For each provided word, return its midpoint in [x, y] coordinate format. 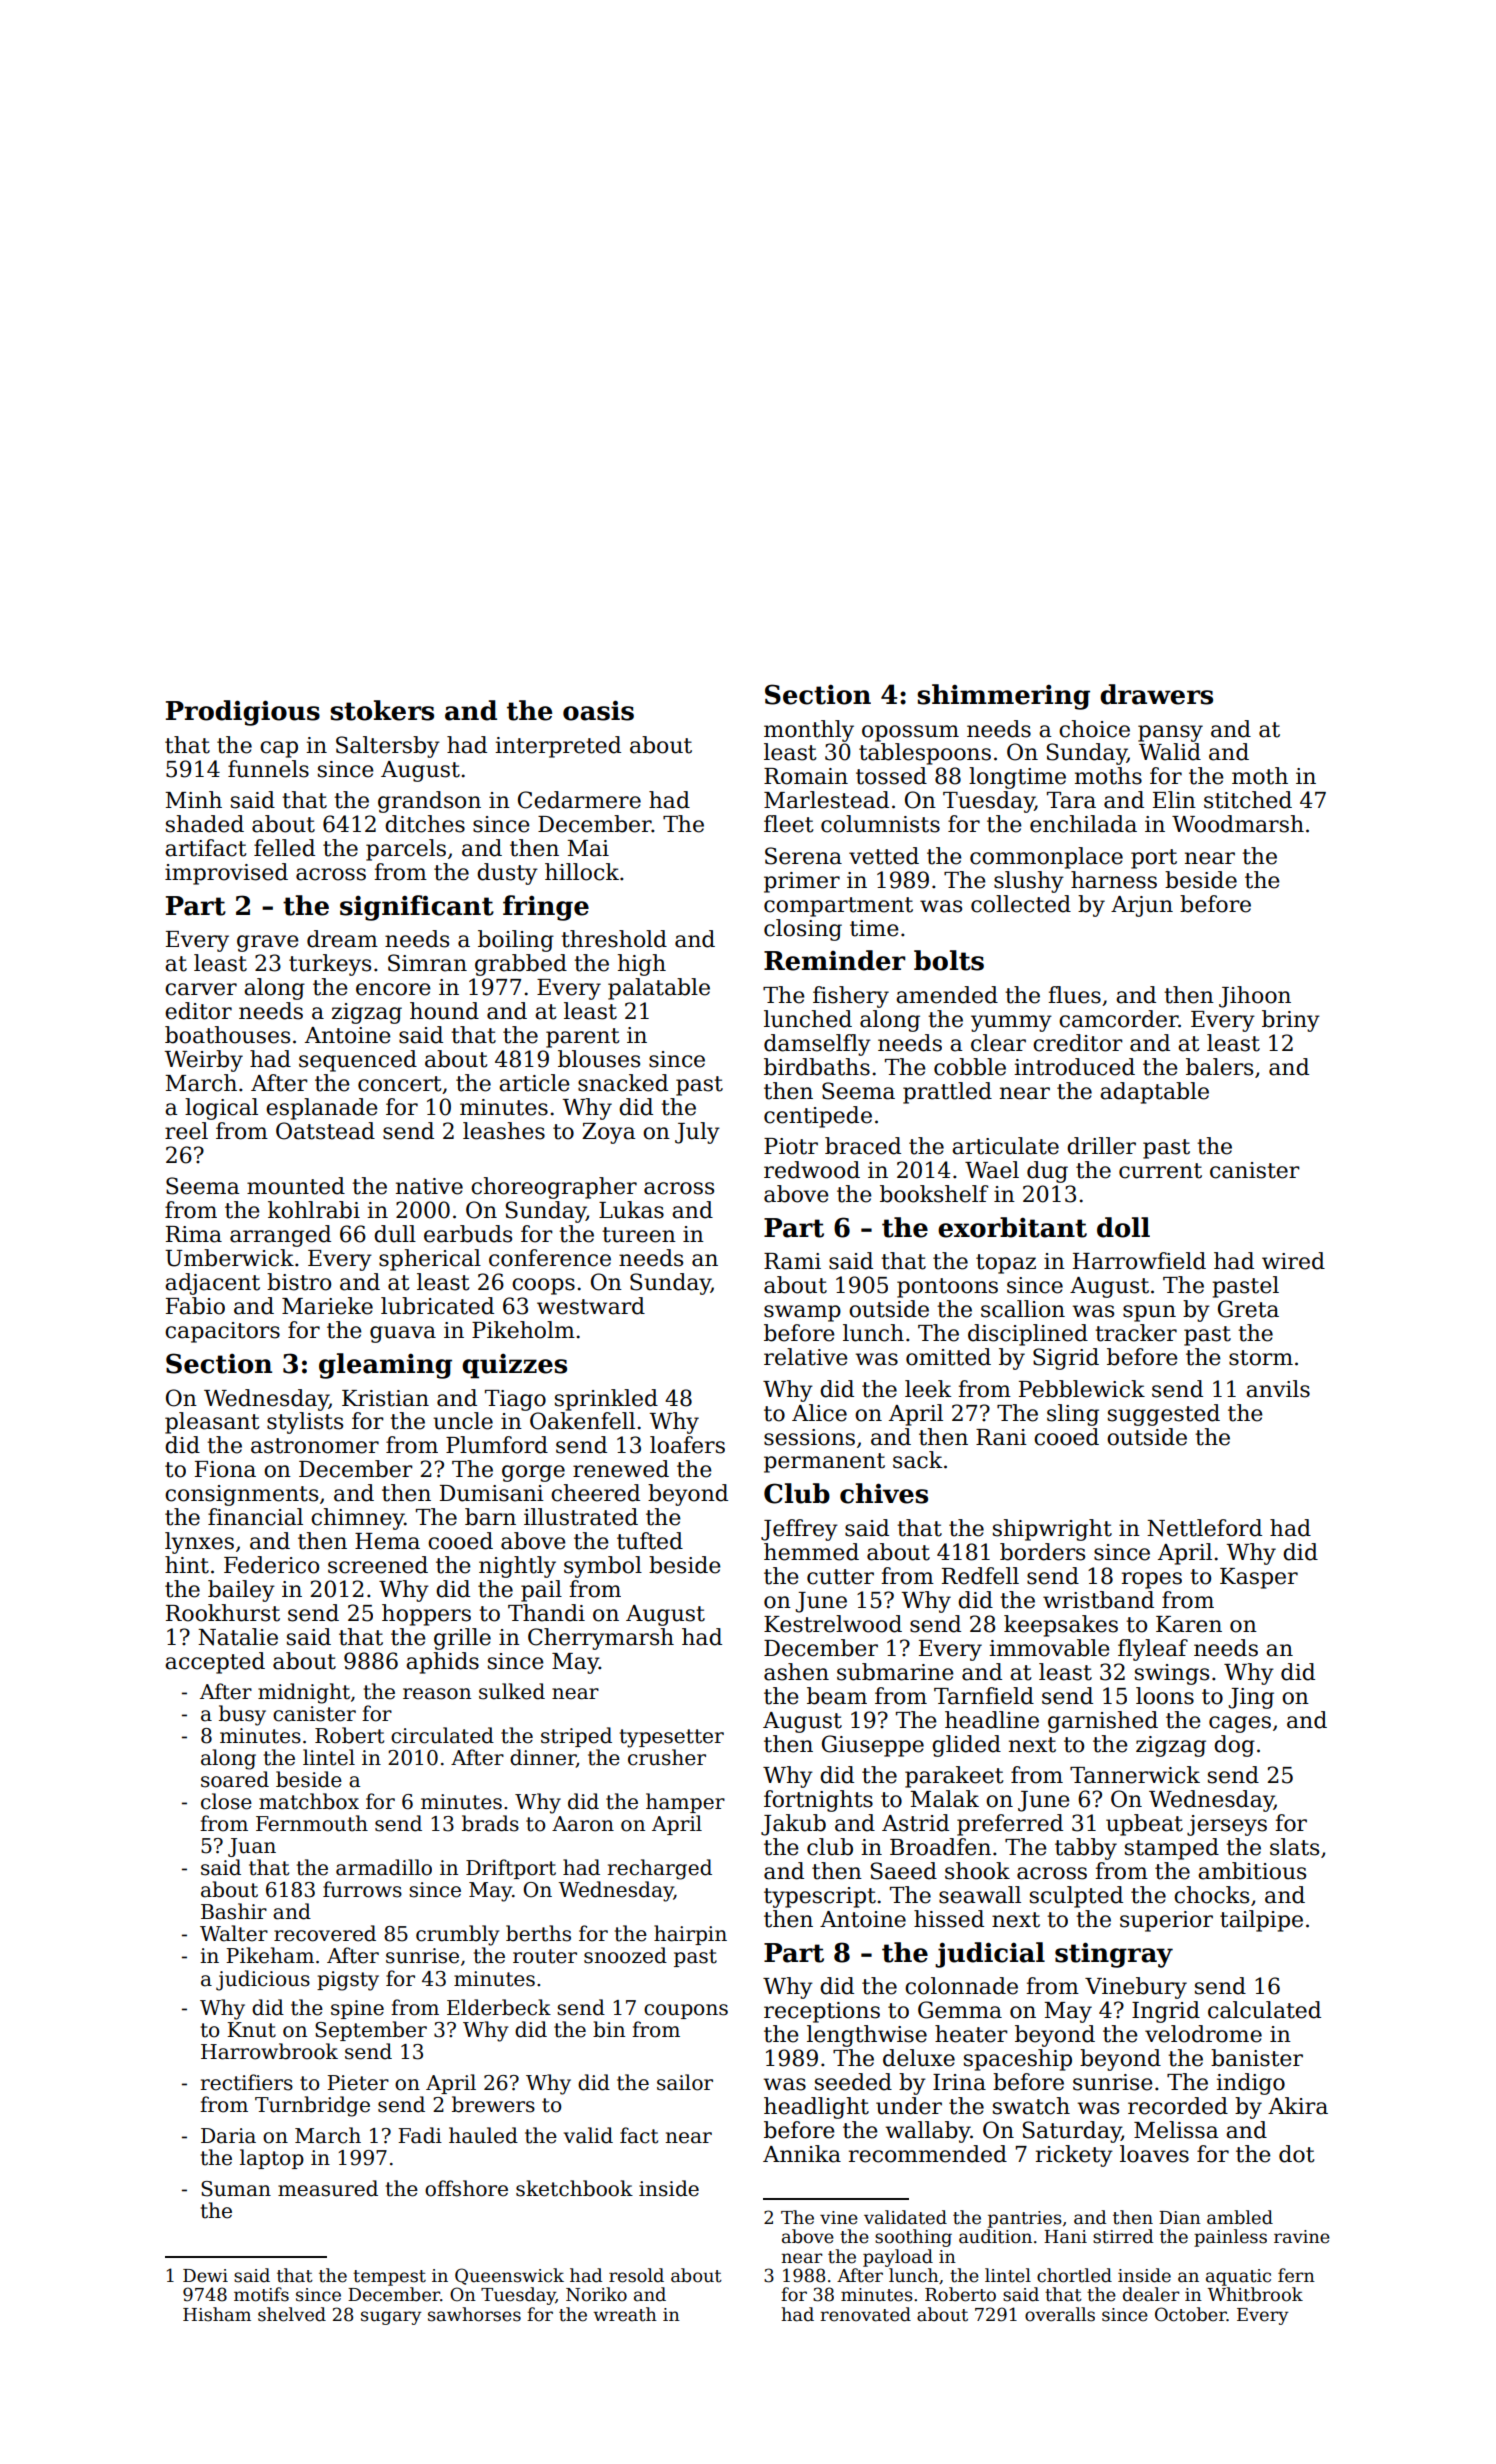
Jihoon [1255, 997]
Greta [1248, 1309]
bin [609, 2029]
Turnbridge [312, 2106]
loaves [1154, 2154]
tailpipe [1261, 1921]
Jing [1251, 1698]
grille [462, 1639]
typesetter [672, 1738]
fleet [789, 824]
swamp [802, 1313]
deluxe [919, 2058]
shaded [205, 824]
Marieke [327, 1306]
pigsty [348, 1981]
